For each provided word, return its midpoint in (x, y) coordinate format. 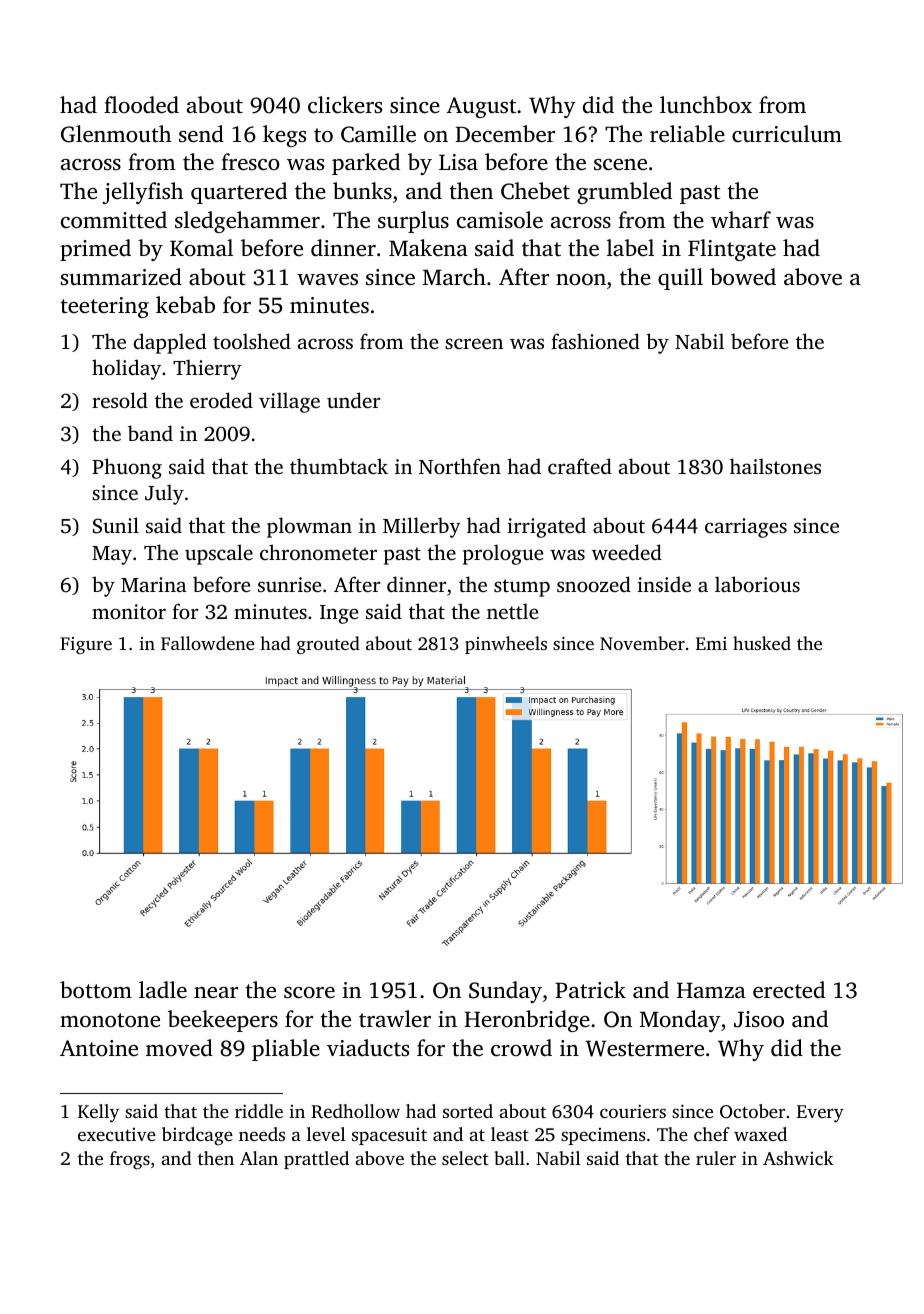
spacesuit (389, 1136)
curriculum (787, 134)
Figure (86, 645)
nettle (513, 611)
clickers (345, 105)
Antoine (99, 1048)
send (201, 134)
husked (762, 643)
